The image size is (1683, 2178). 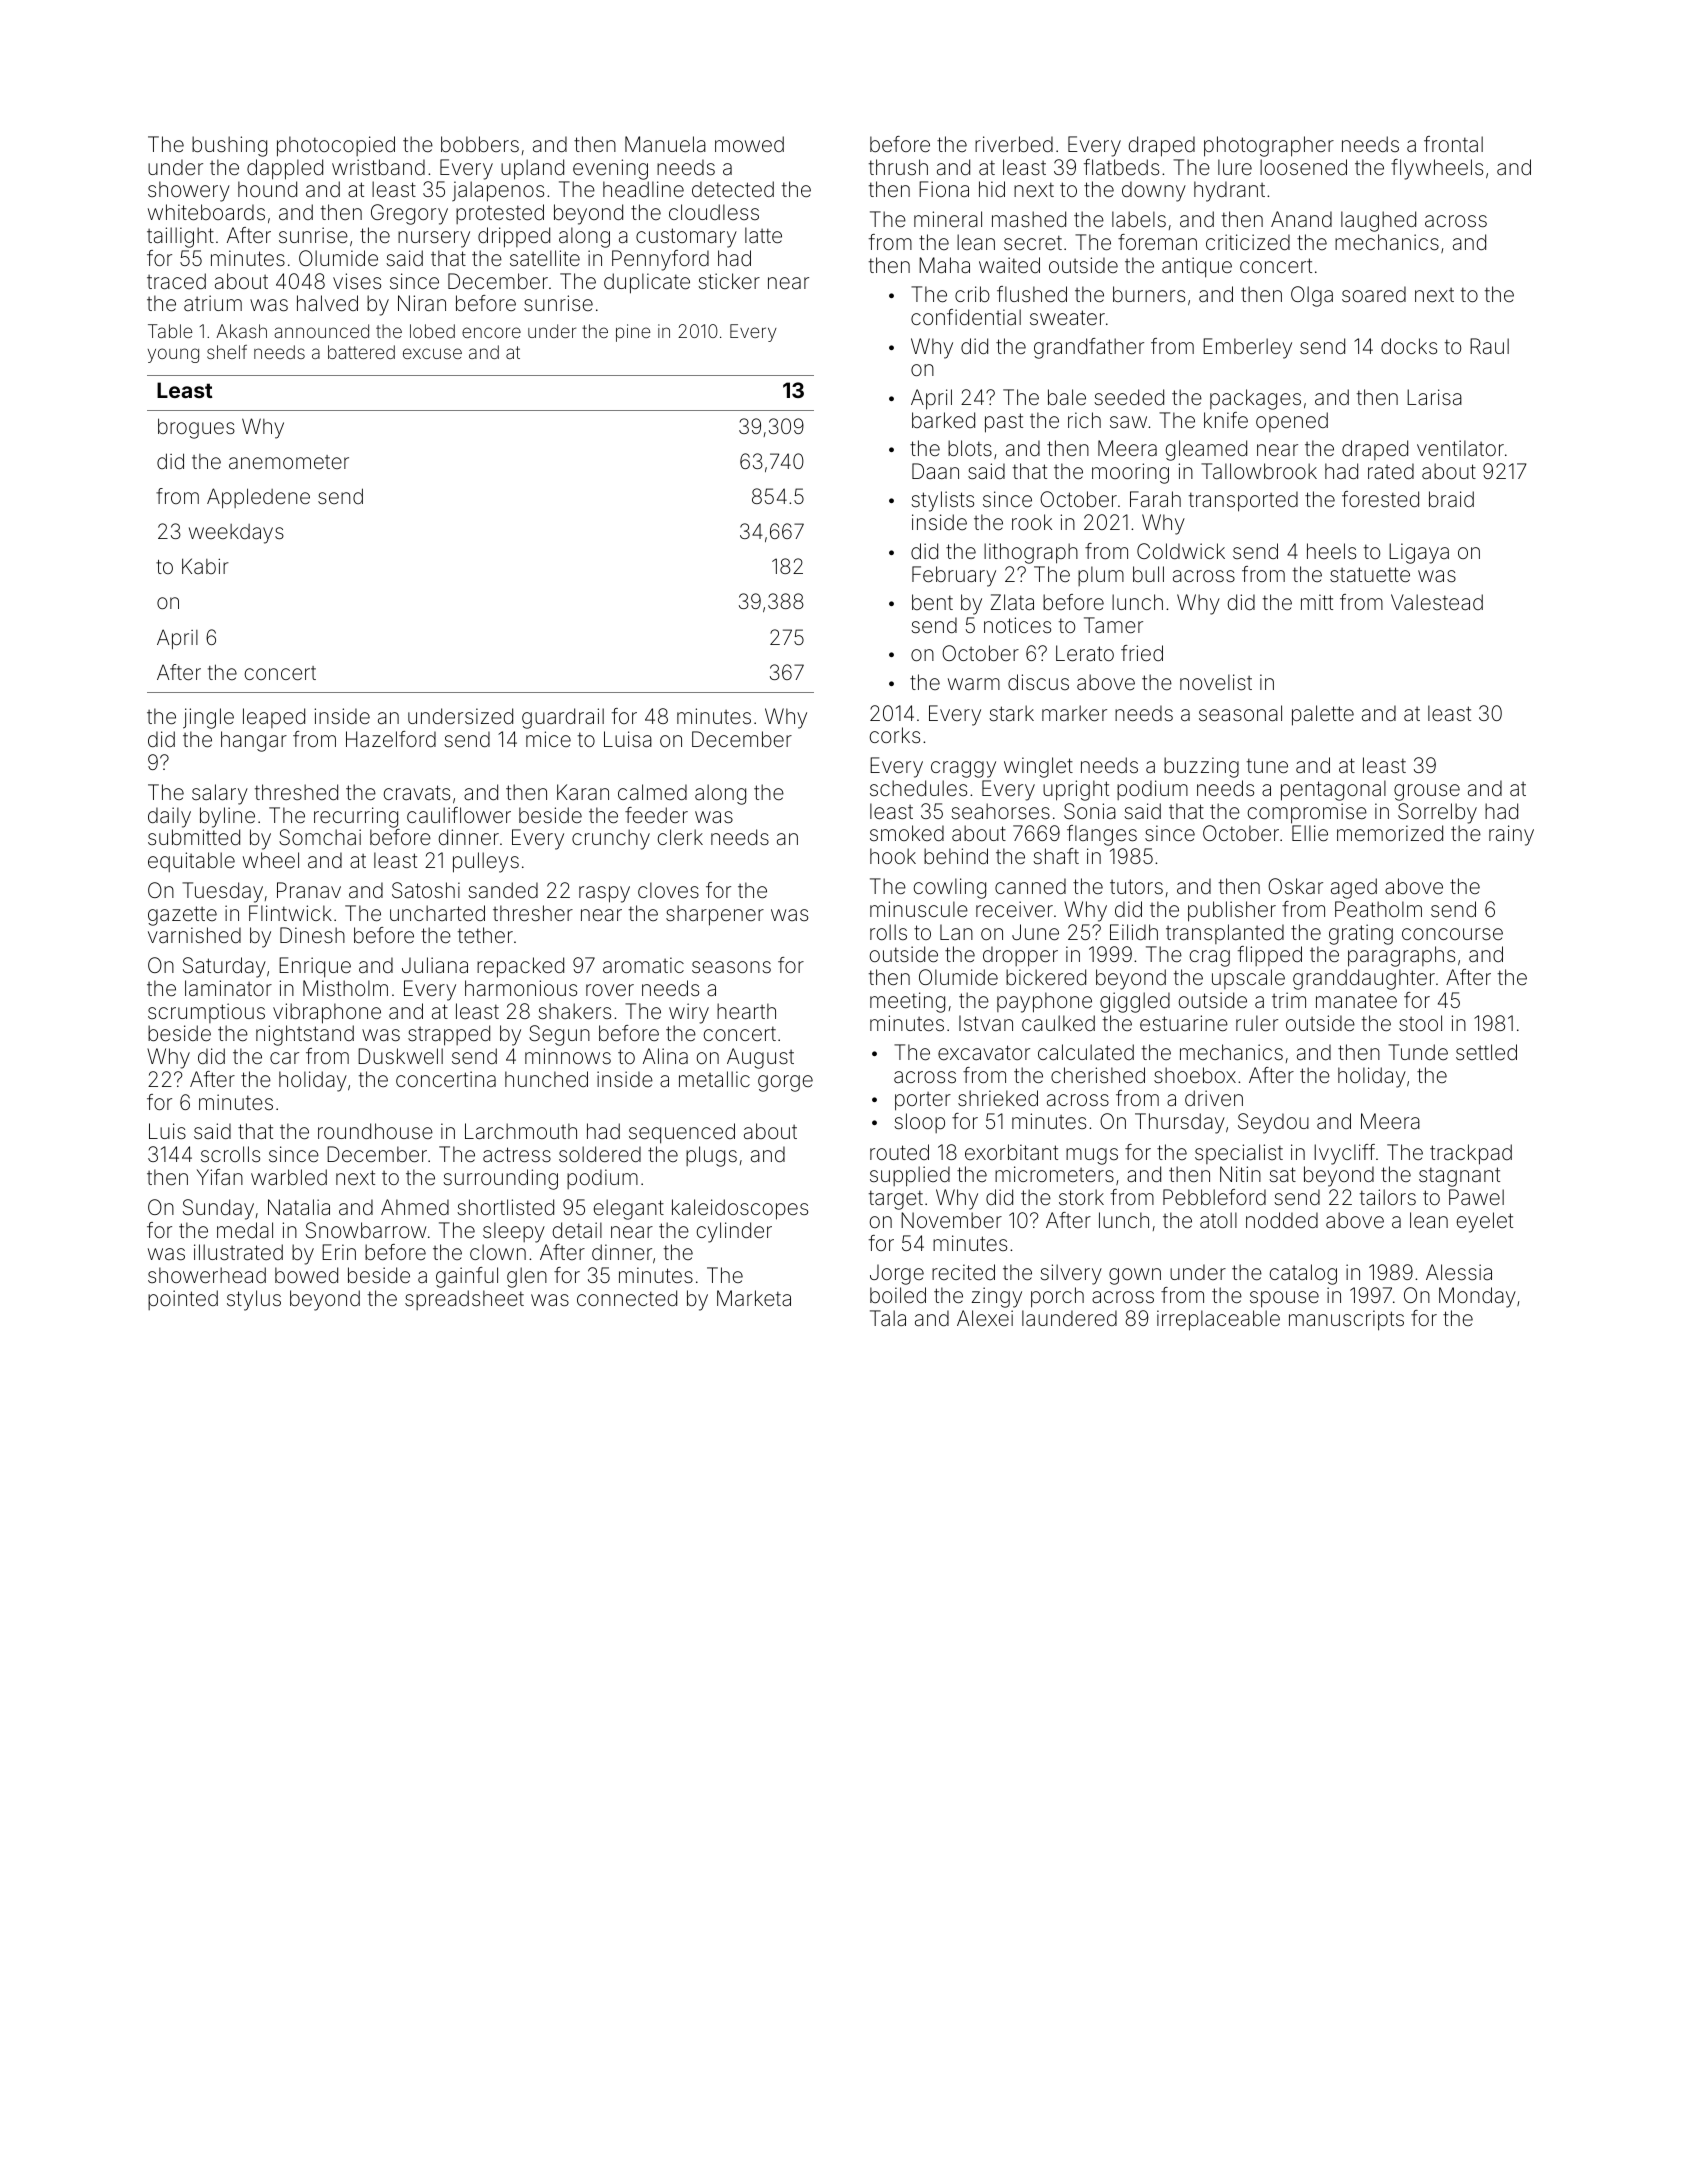 What do you see at coordinates (749, 144) in the image?
I see `mowed` at bounding box center [749, 144].
